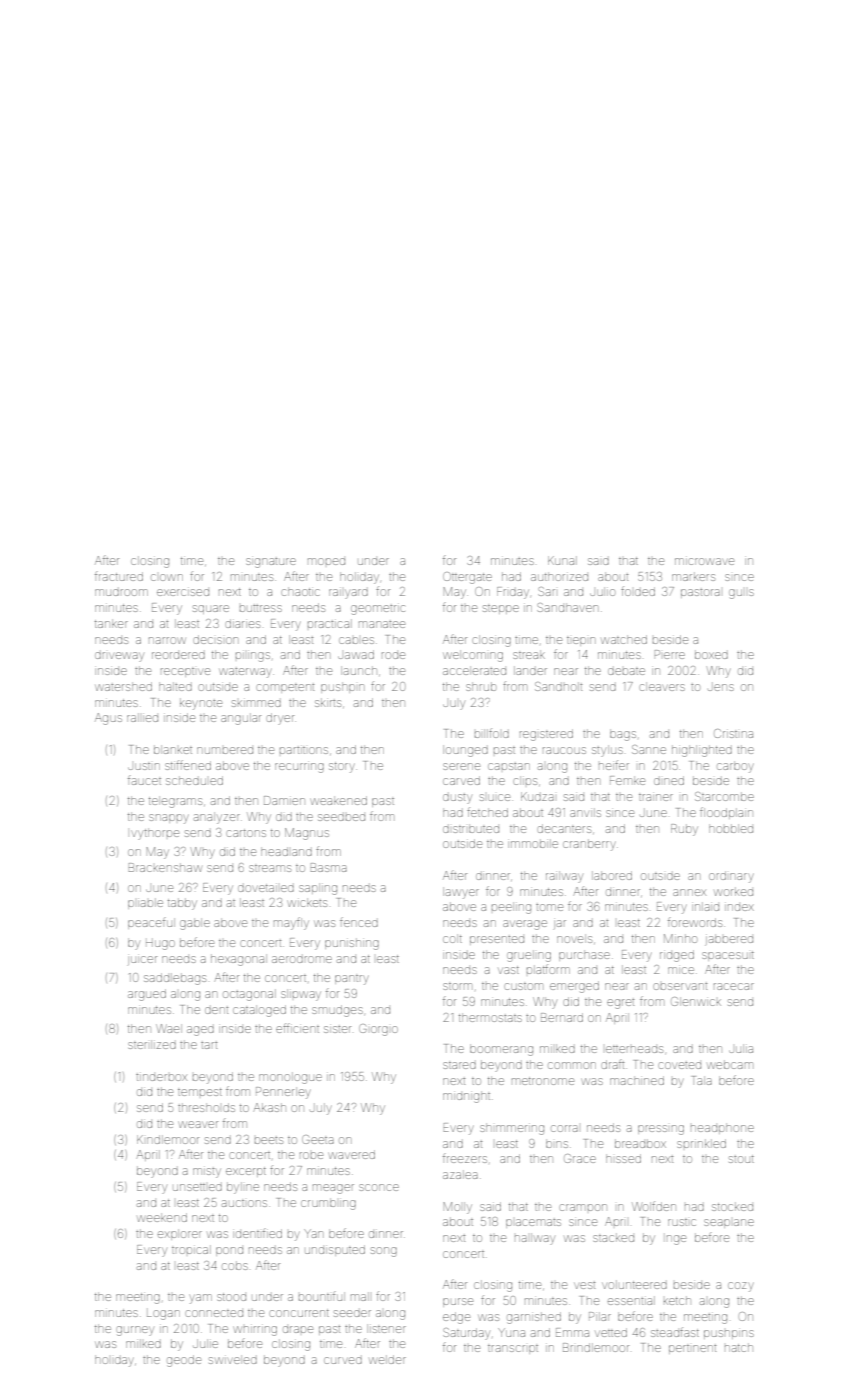  Describe the element at coordinates (711, 654) in the screenshot. I see `boxed` at that location.
